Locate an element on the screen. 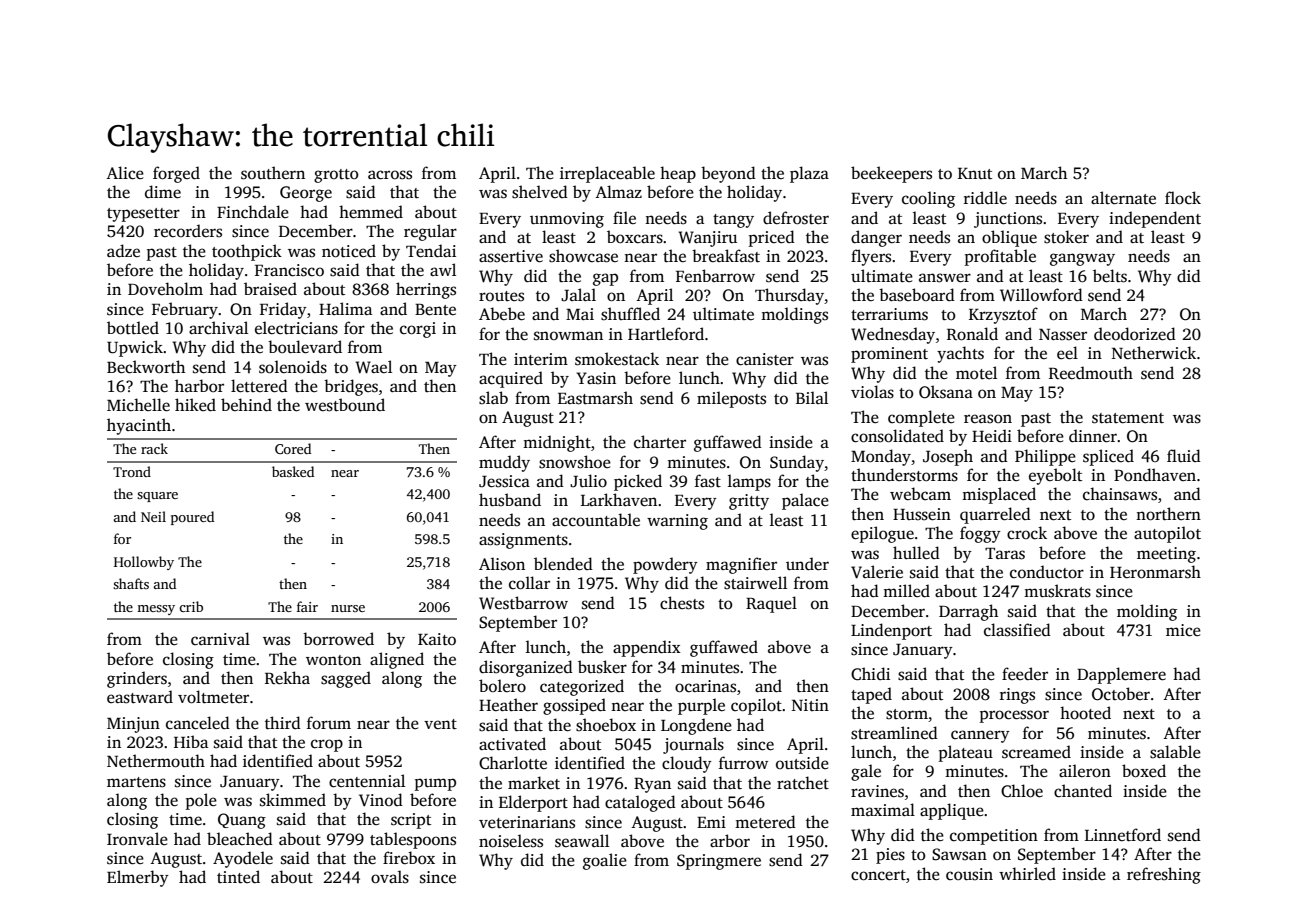 Image resolution: width=1308 pixels, height=924 pixels. ovals is located at coordinates (390, 877).
